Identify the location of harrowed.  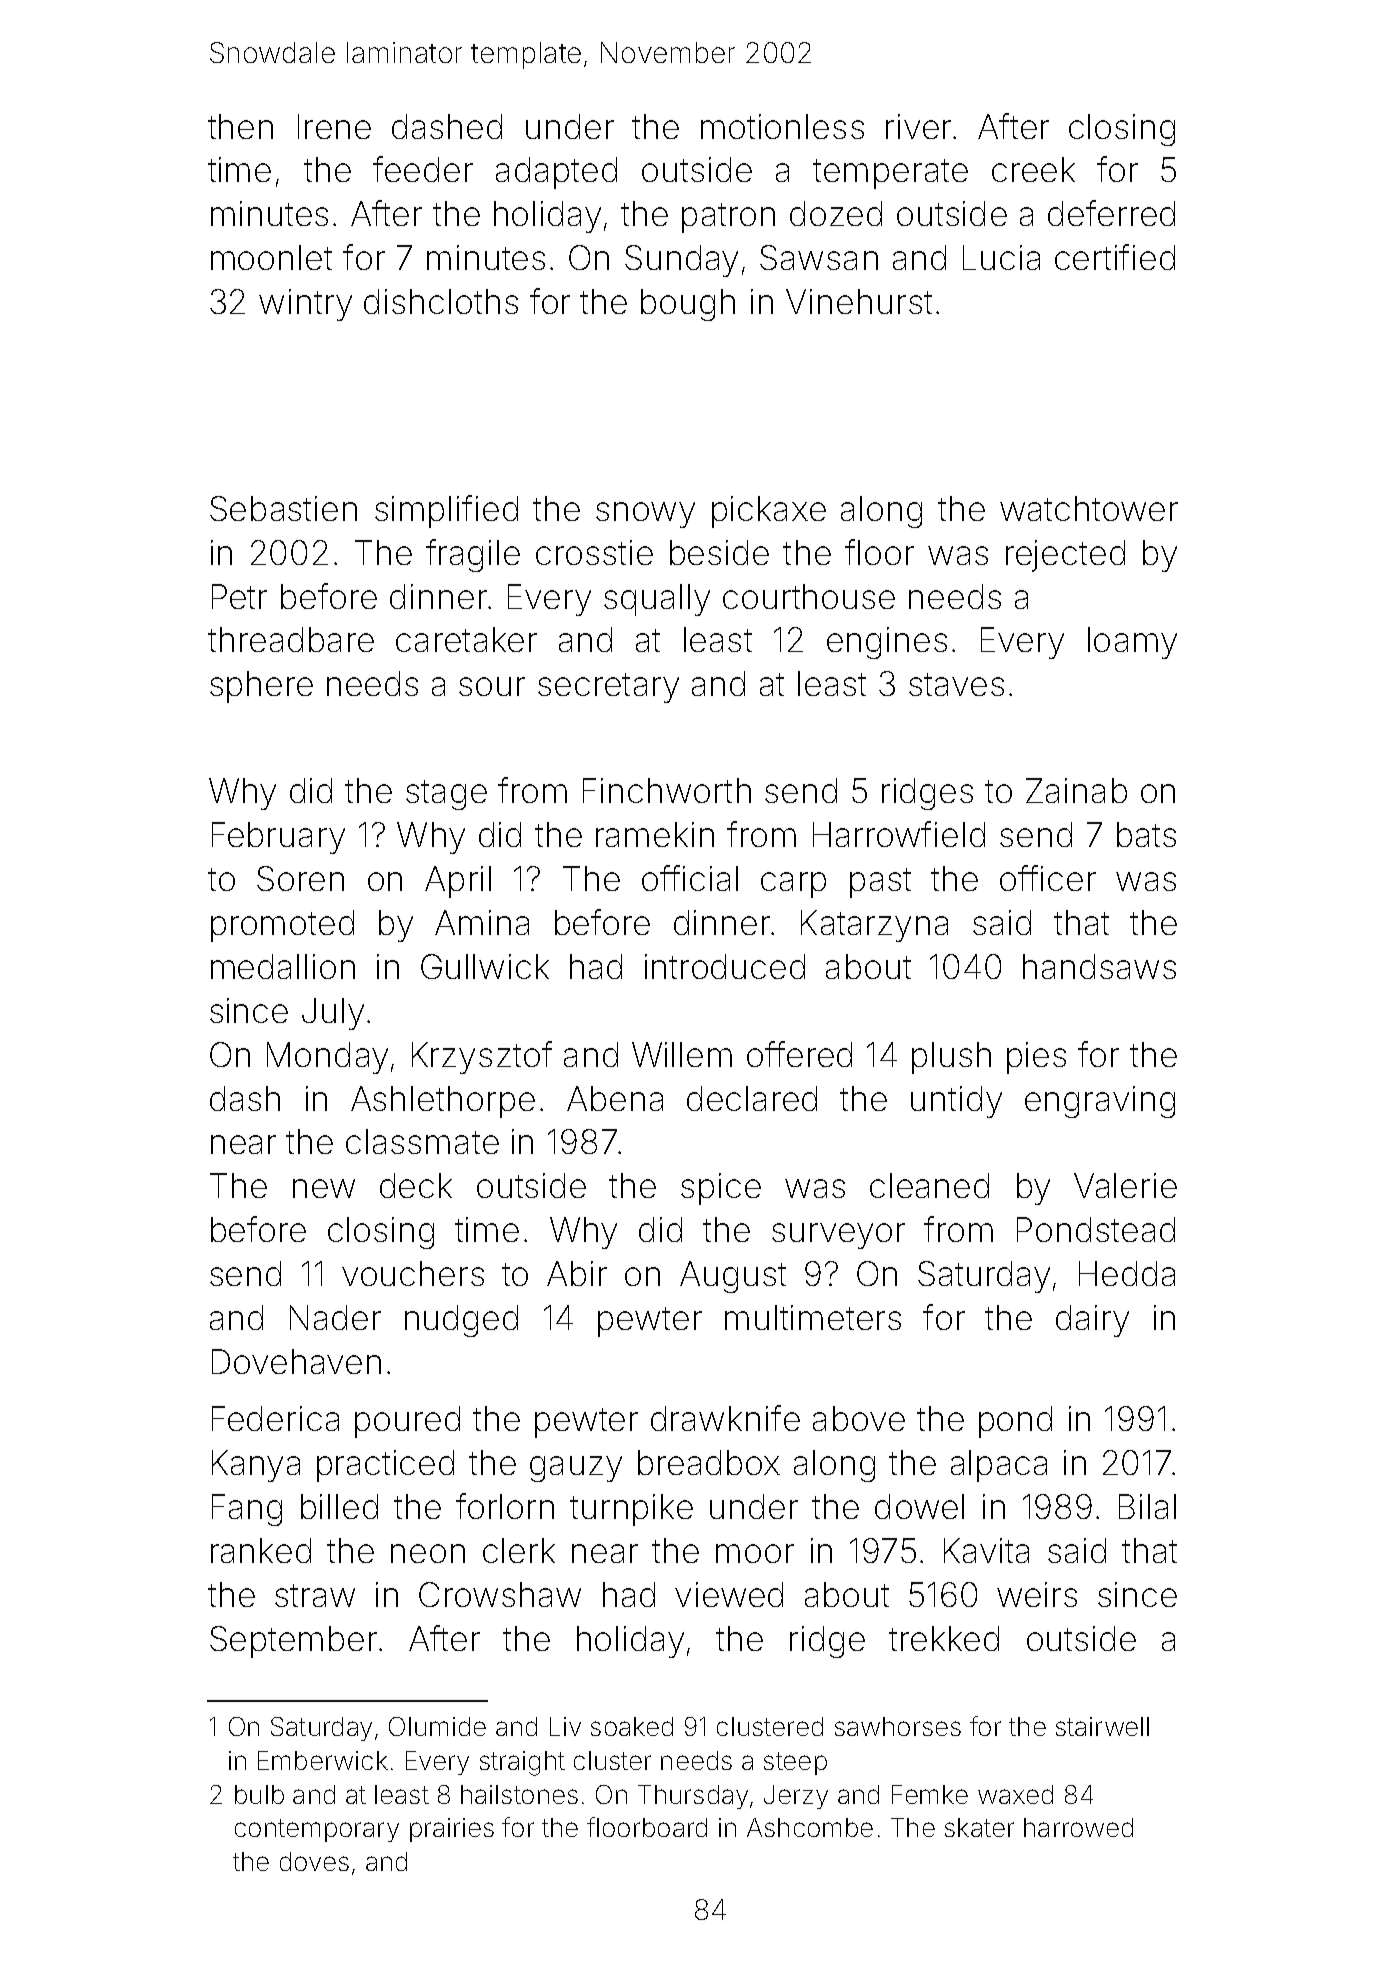
(1078, 1827).
